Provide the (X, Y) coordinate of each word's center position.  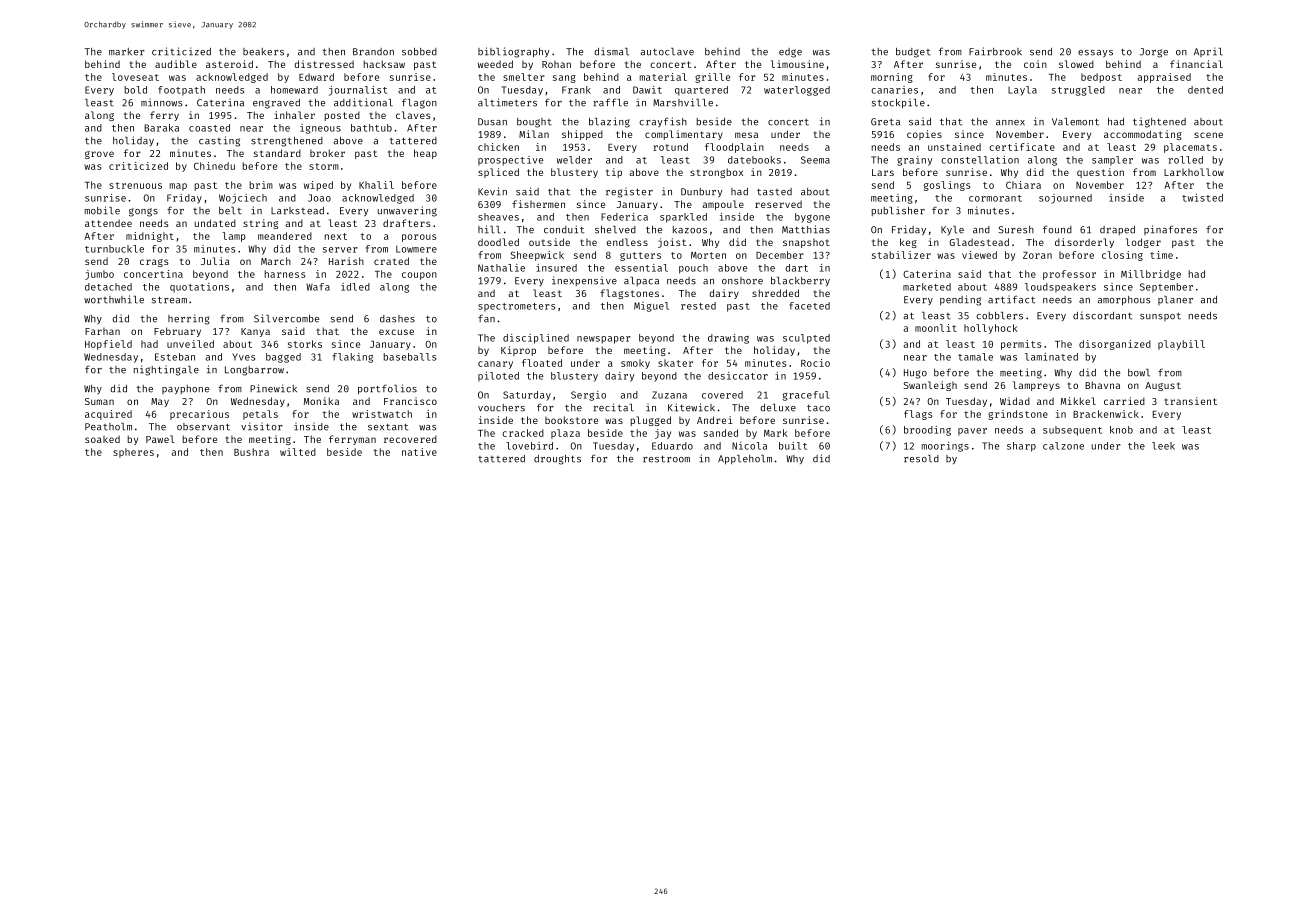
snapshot (806, 243)
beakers (263, 52)
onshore (742, 281)
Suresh (1016, 230)
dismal (611, 51)
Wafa (318, 287)
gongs (143, 212)
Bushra (251, 452)
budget (913, 53)
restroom (666, 459)
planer (1175, 300)
